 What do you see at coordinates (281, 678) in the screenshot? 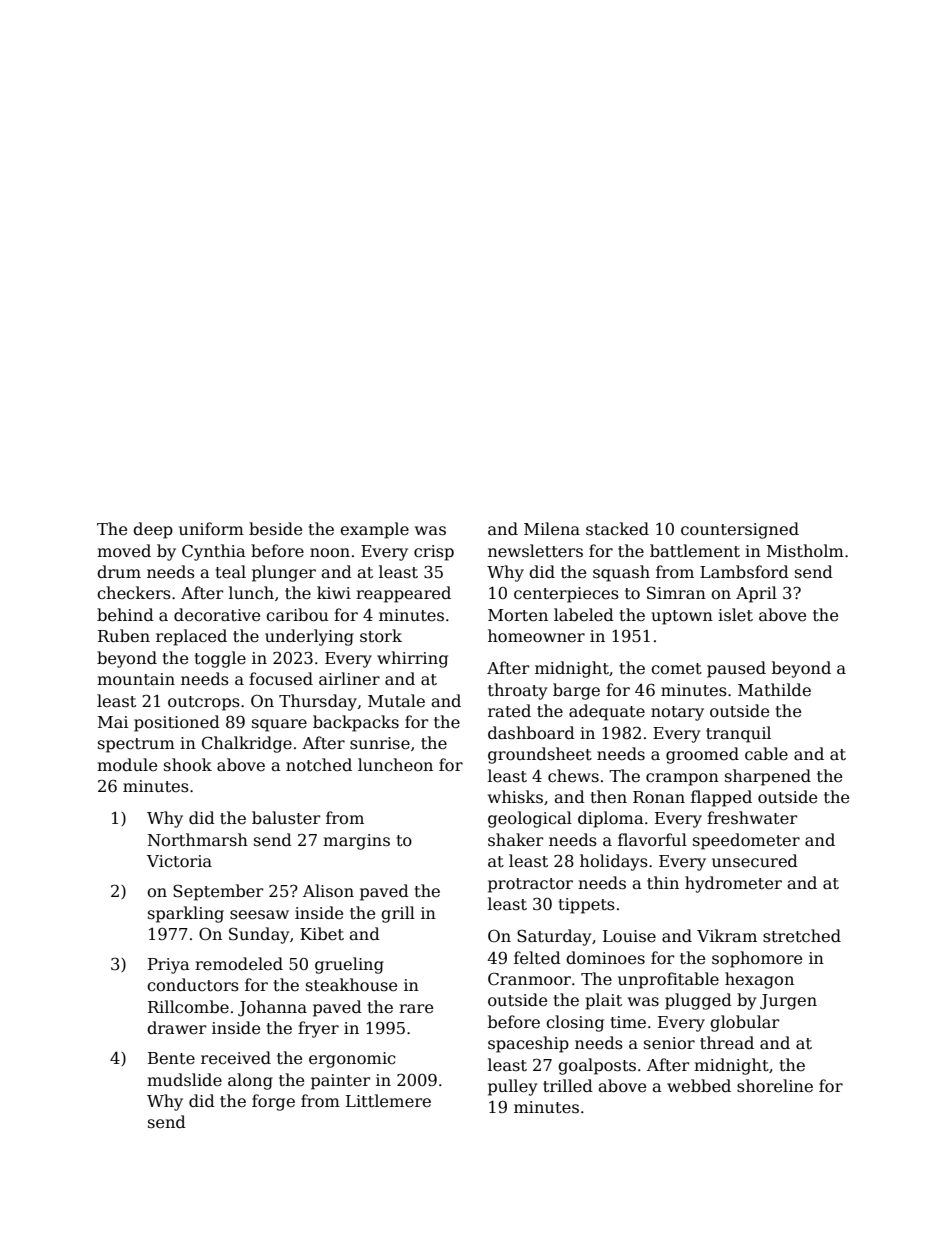
I see `focused` at bounding box center [281, 678].
